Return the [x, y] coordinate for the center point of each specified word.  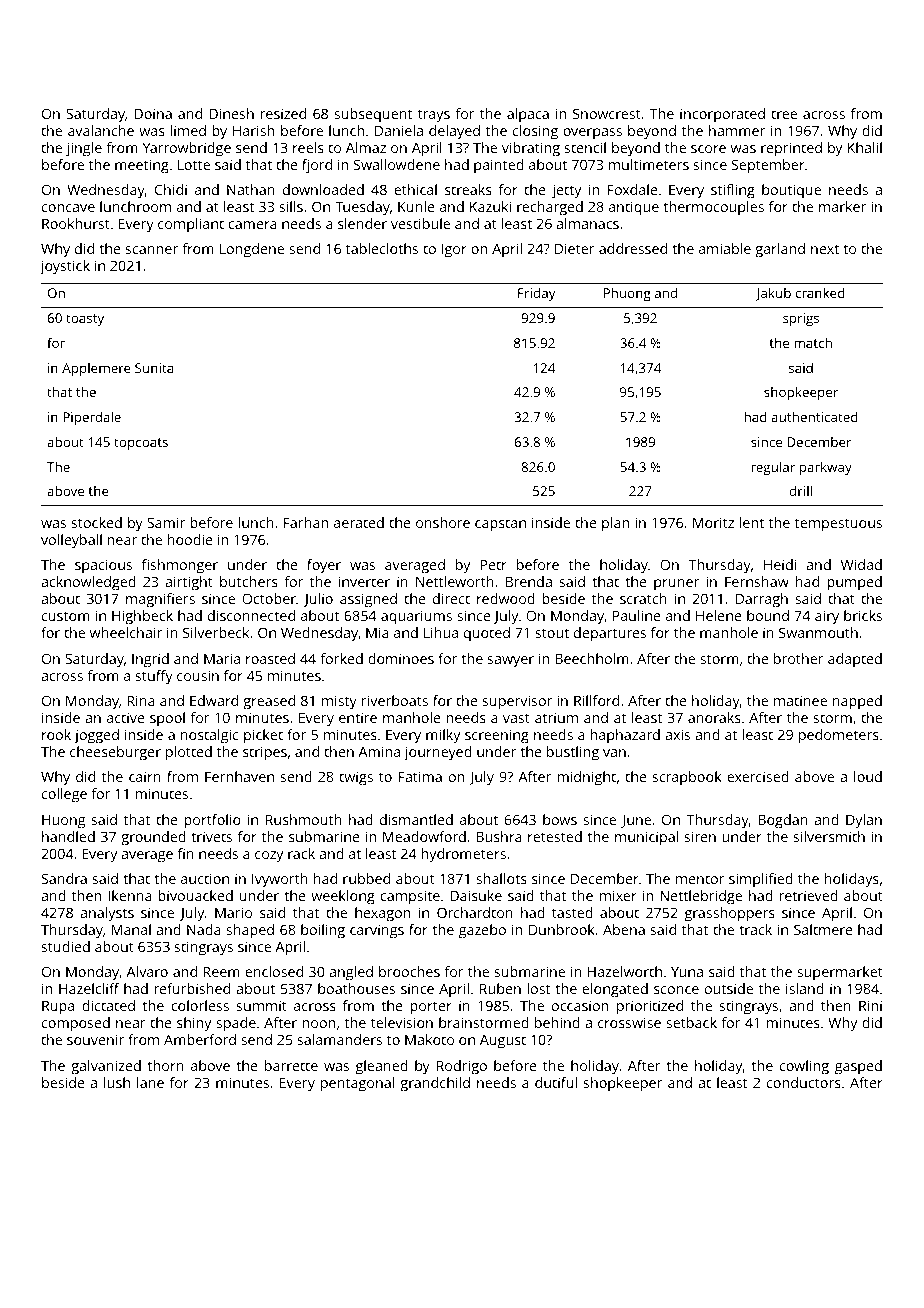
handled [68, 836]
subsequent [373, 115]
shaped [250, 931]
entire [358, 717]
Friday [536, 294]
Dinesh [231, 113]
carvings [377, 931]
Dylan [864, 821]
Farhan [306, 522]
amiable [725, 248]
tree [784, 114]
